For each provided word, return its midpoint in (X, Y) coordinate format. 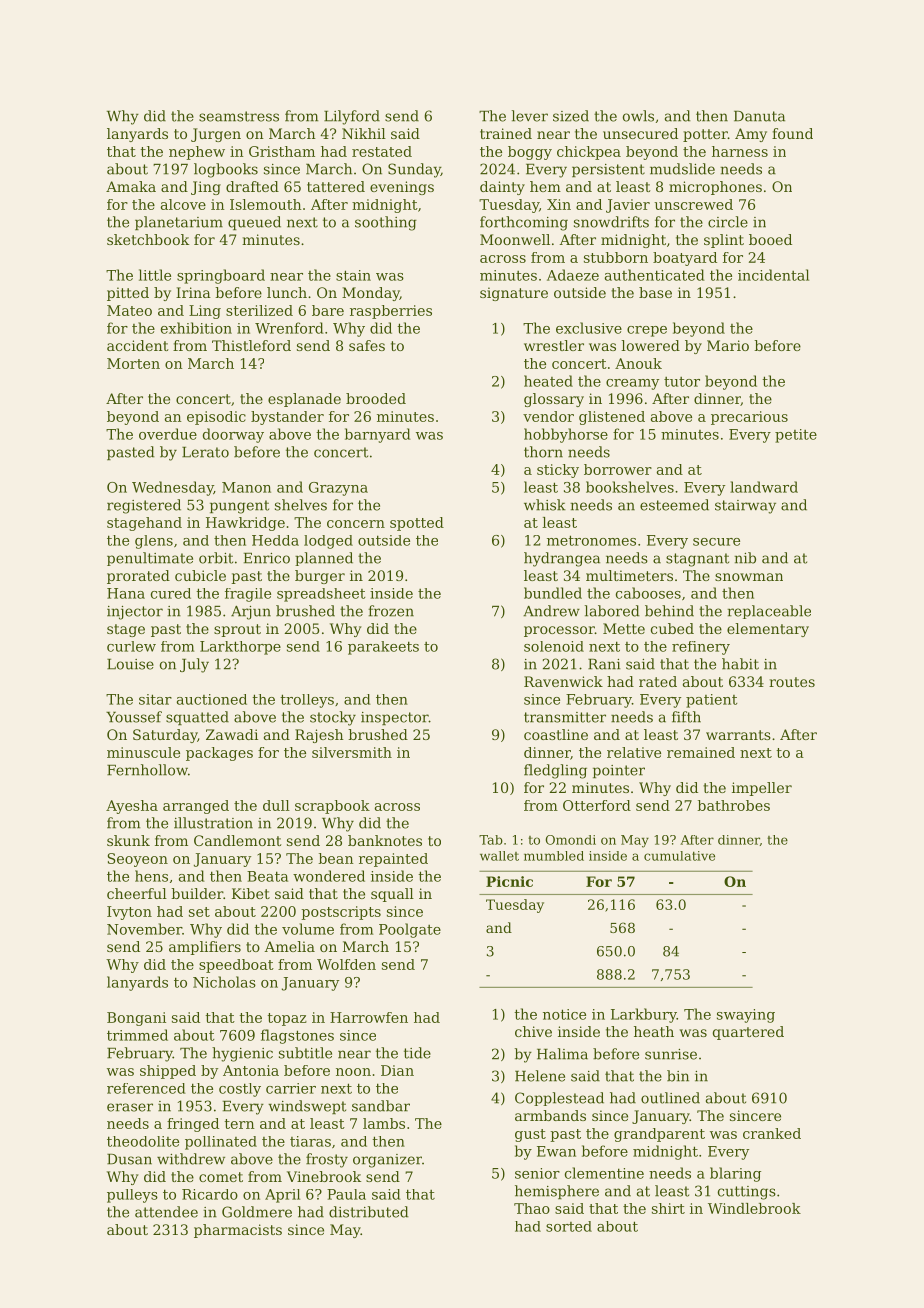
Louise (130, 664)
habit (740, 664)
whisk (545, 505)
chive (533, 1031)
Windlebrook (754, 1208)
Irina (193, 292)
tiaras (310, 1141)
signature (514, 294)
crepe (647, 331)
